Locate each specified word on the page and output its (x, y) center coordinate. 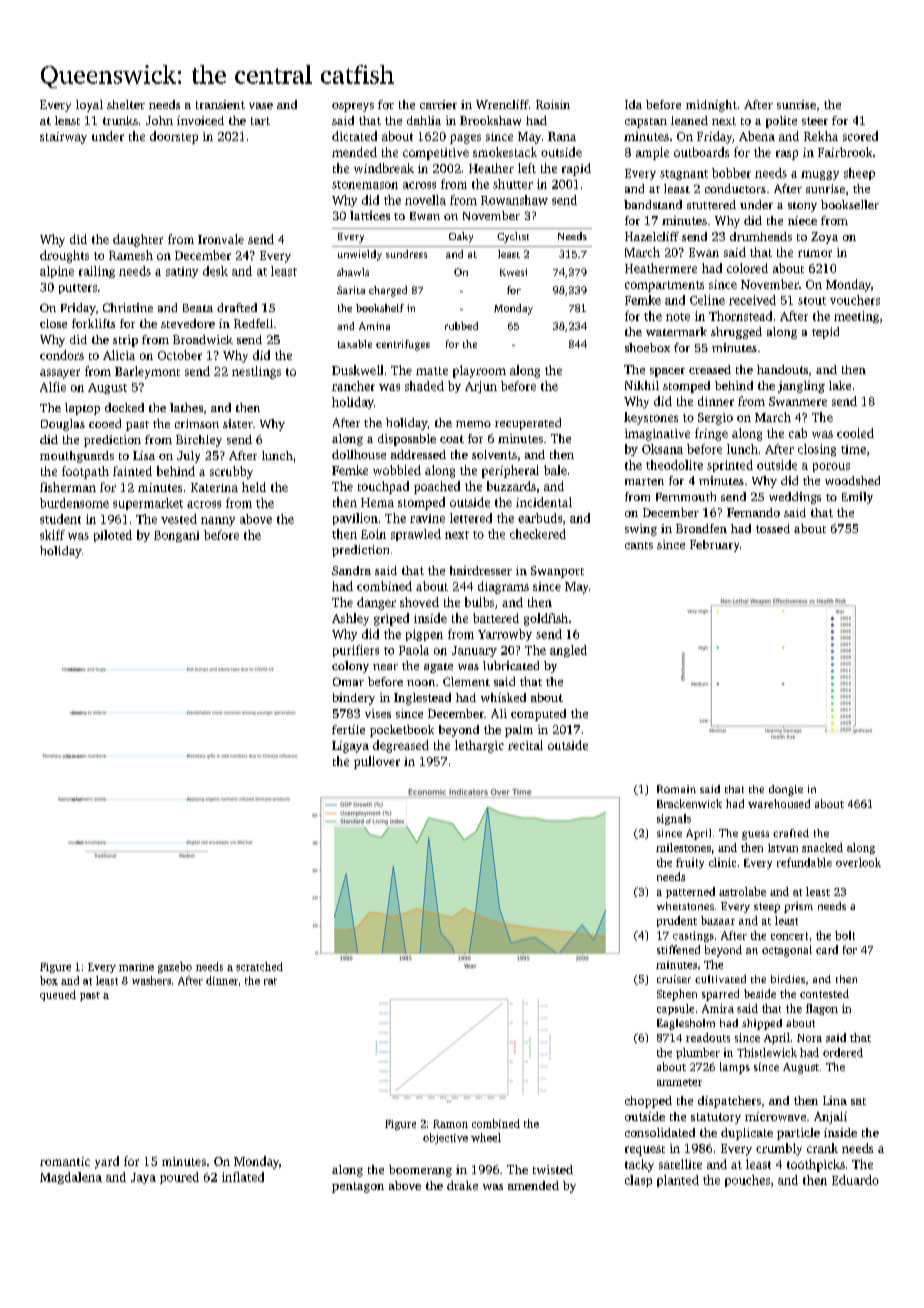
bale (555, 470)
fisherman (68, 487)
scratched (259, 966)
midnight (711, 106)
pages (465, 139)
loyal (89, 106)
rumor (815, 253)
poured (179, 1178)
